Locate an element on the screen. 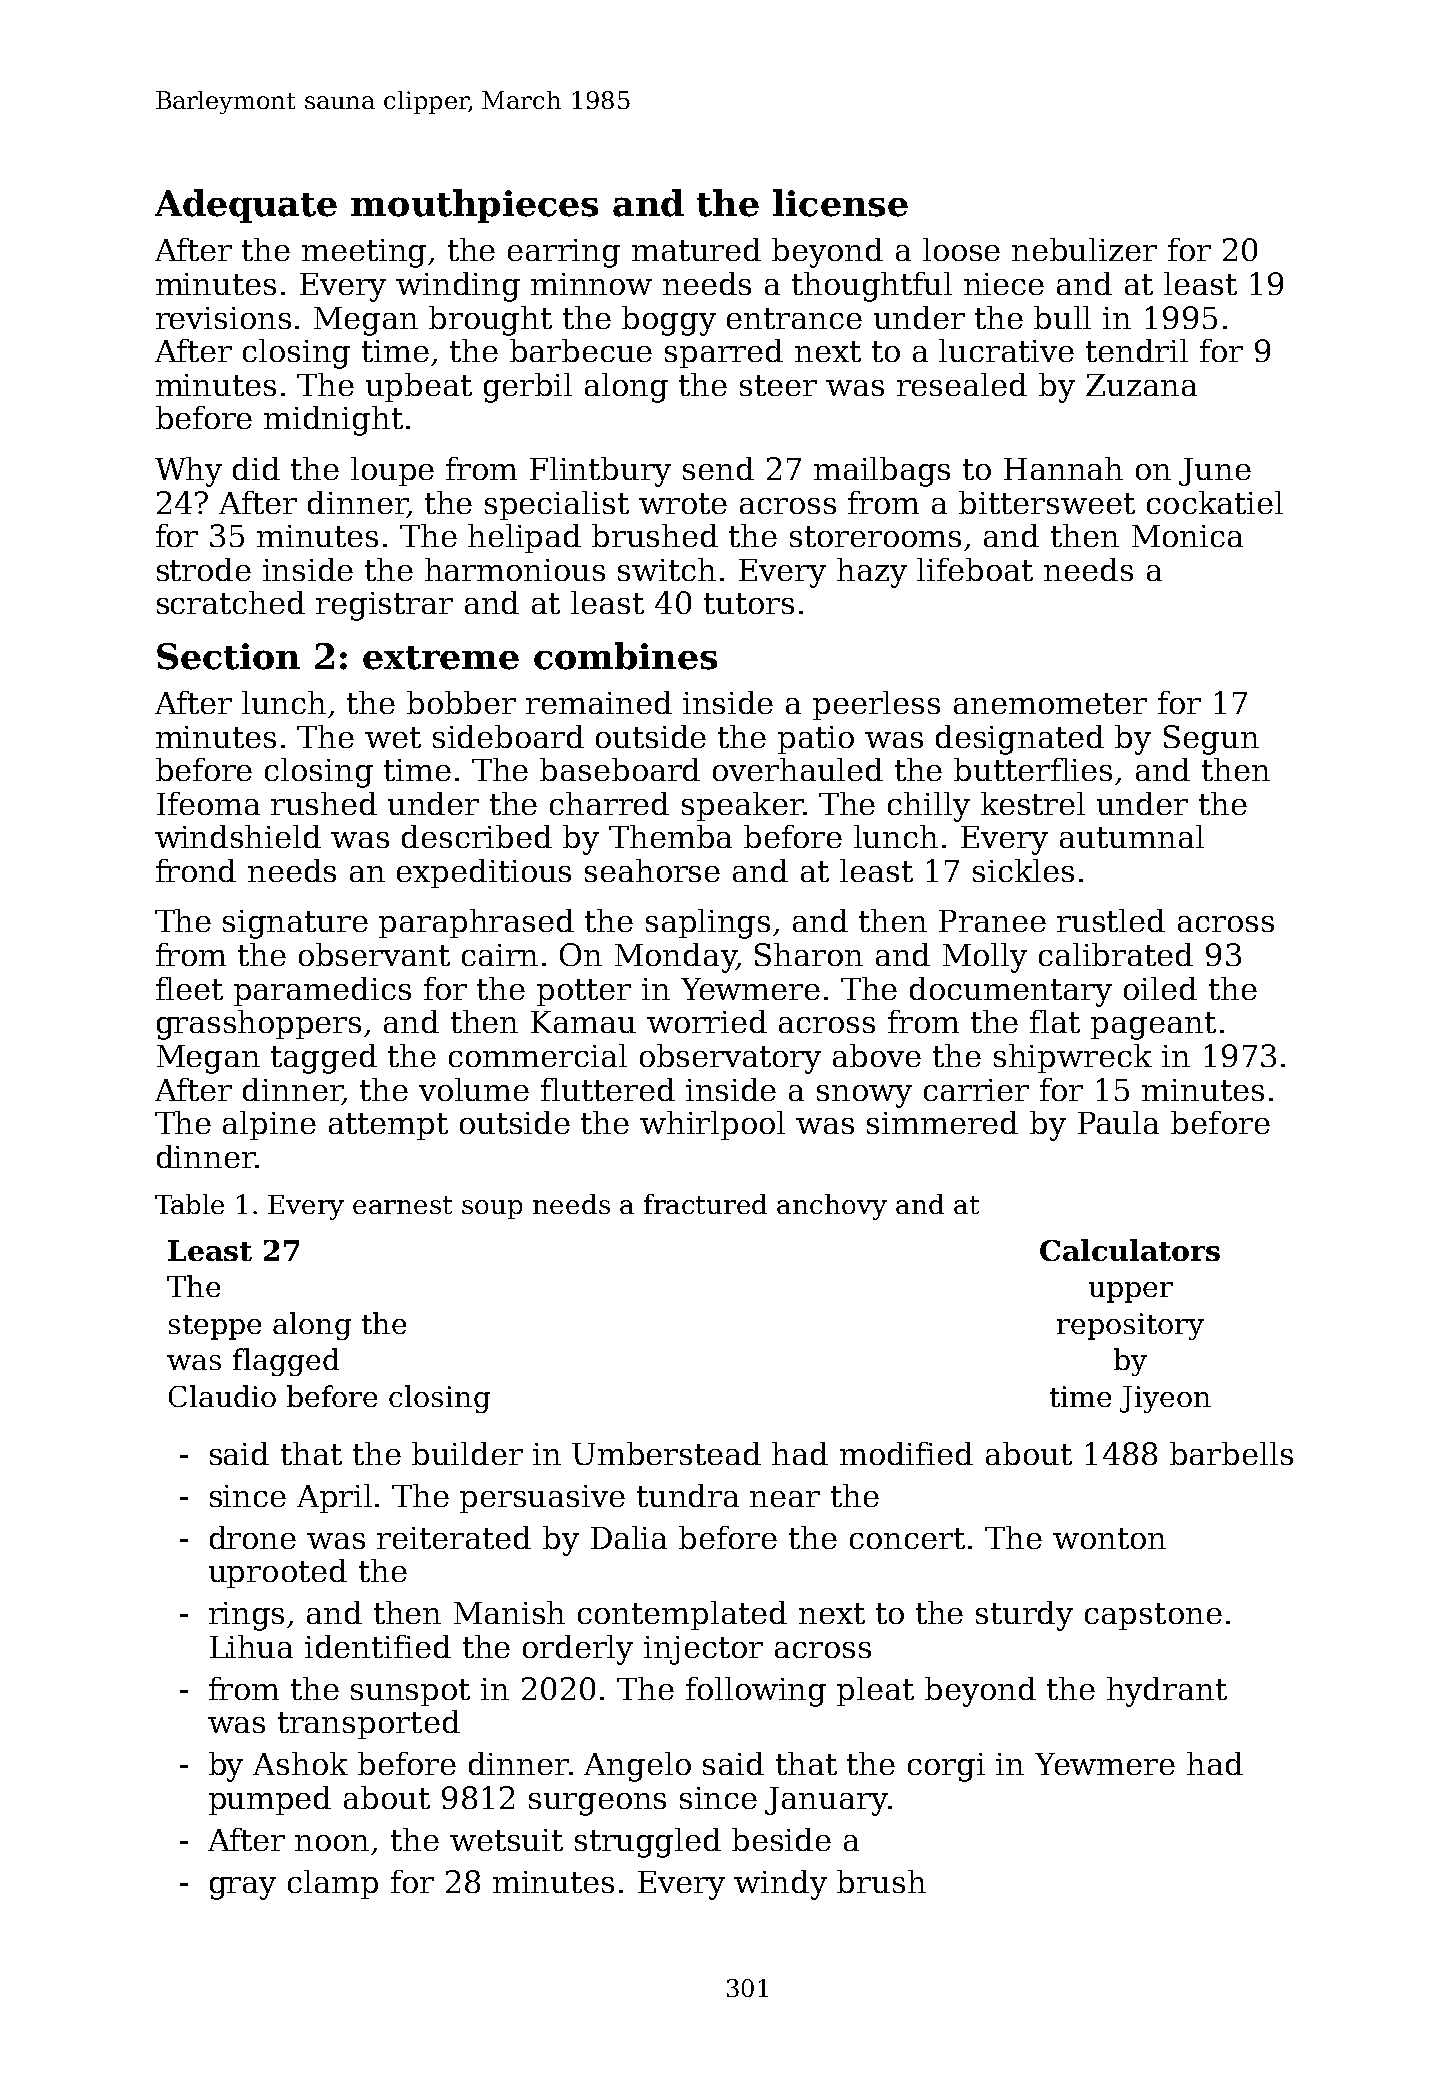 The width and height of the screenshot is (1450, 2100). windshield is located at coordinates (238, 836).
